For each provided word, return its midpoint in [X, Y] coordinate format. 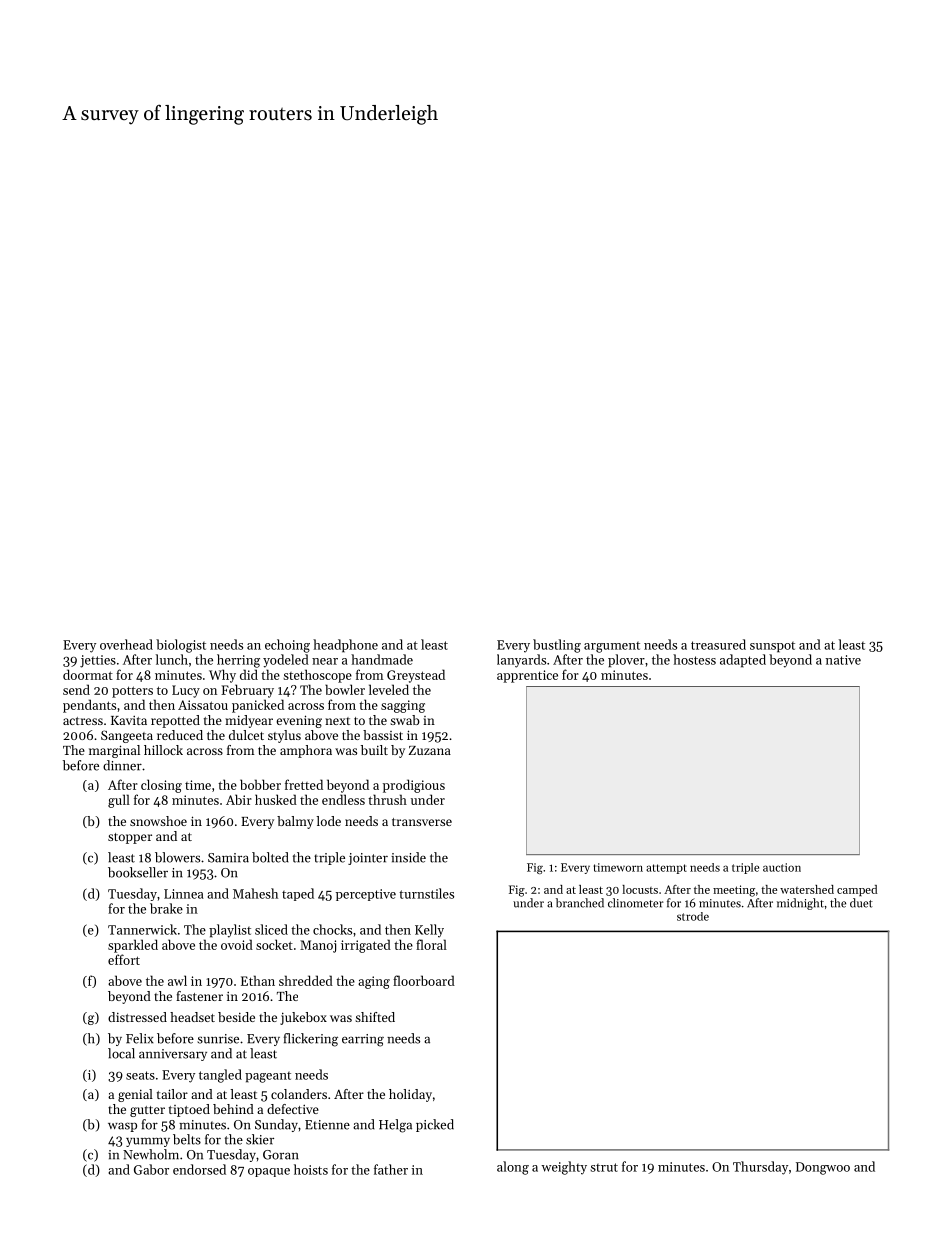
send [76, 689]
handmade [382, 659]
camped [857, 890]
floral [431, 944]
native [843, 660]
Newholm [151, 1154]
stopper [130, 838]
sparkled [133, 946]
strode [693, 916]
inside [408, 857]
